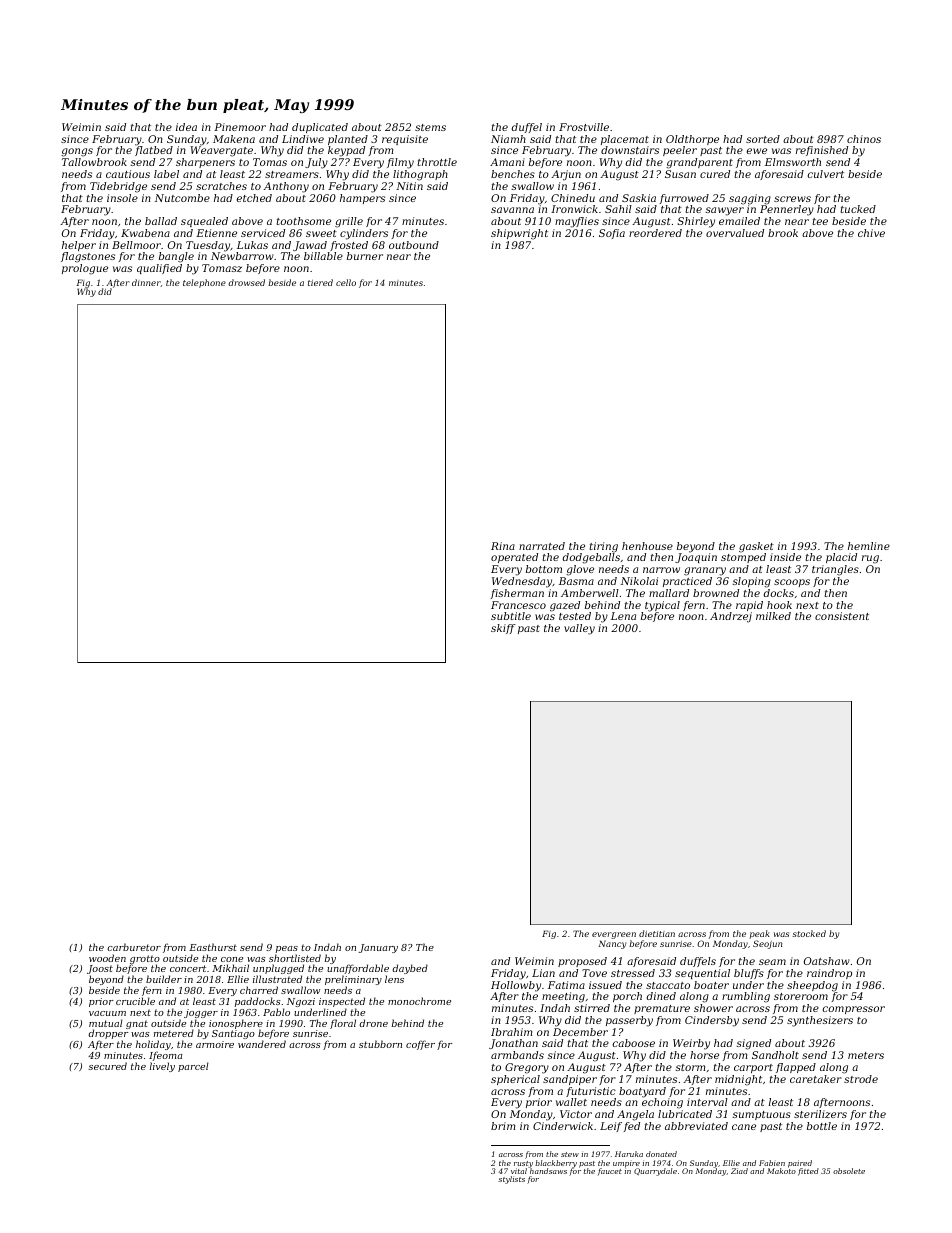 The image size is (952, 1233). I want to click on gongs, so click(77, 152).
